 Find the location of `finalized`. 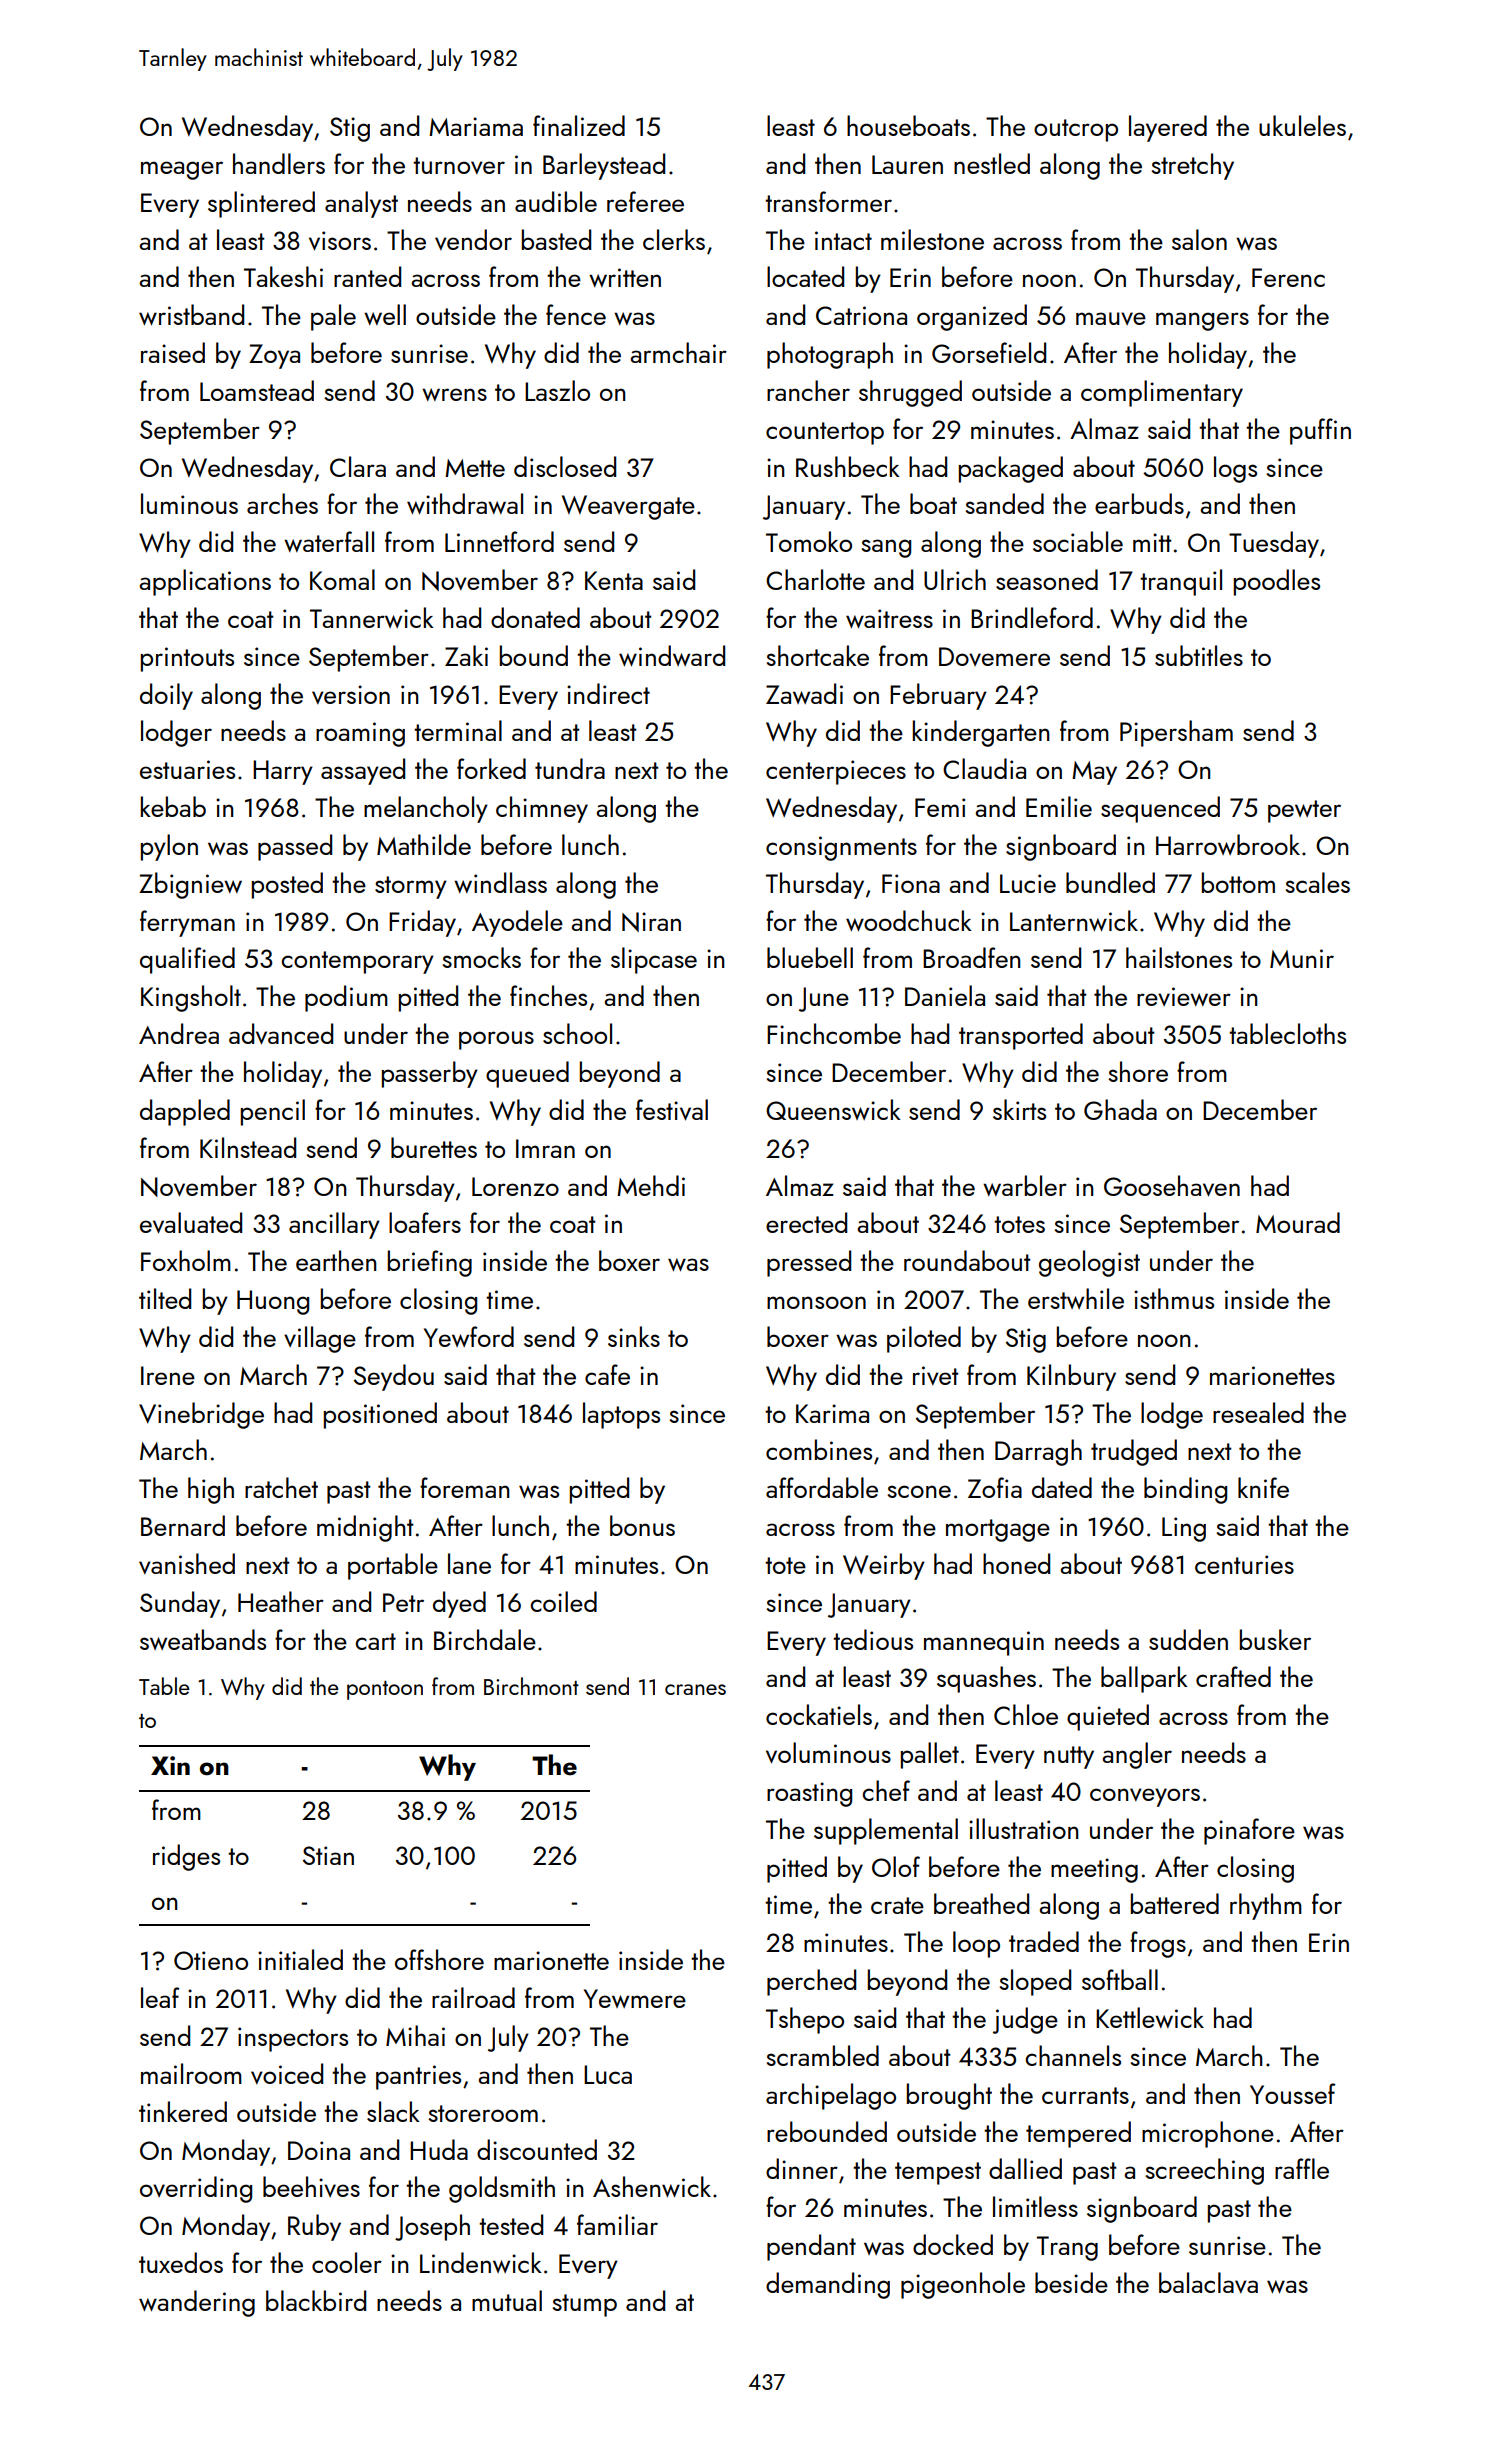

finalized is located at coordinates (579, 125).
